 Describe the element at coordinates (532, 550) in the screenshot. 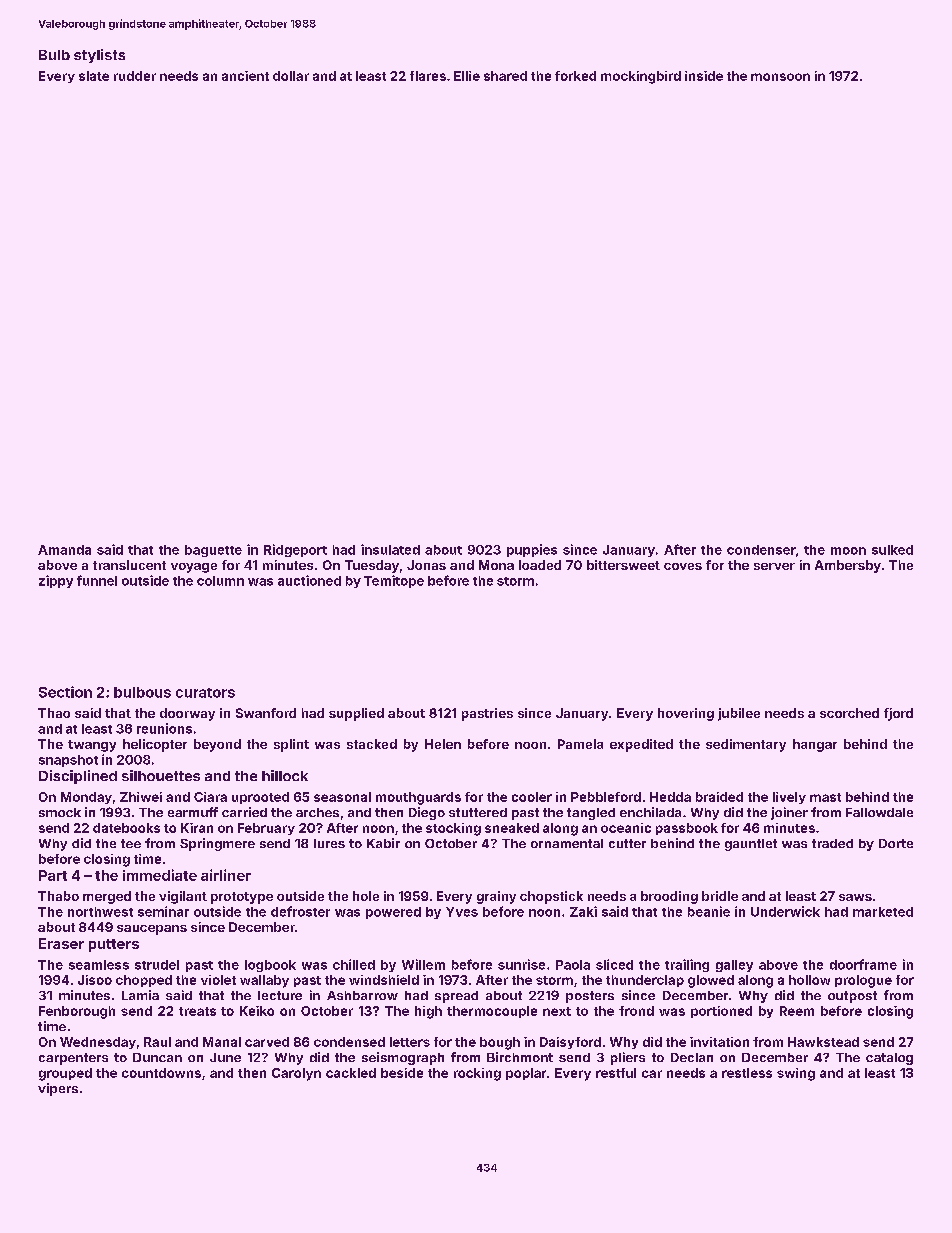

I see `puppies` at that location.
